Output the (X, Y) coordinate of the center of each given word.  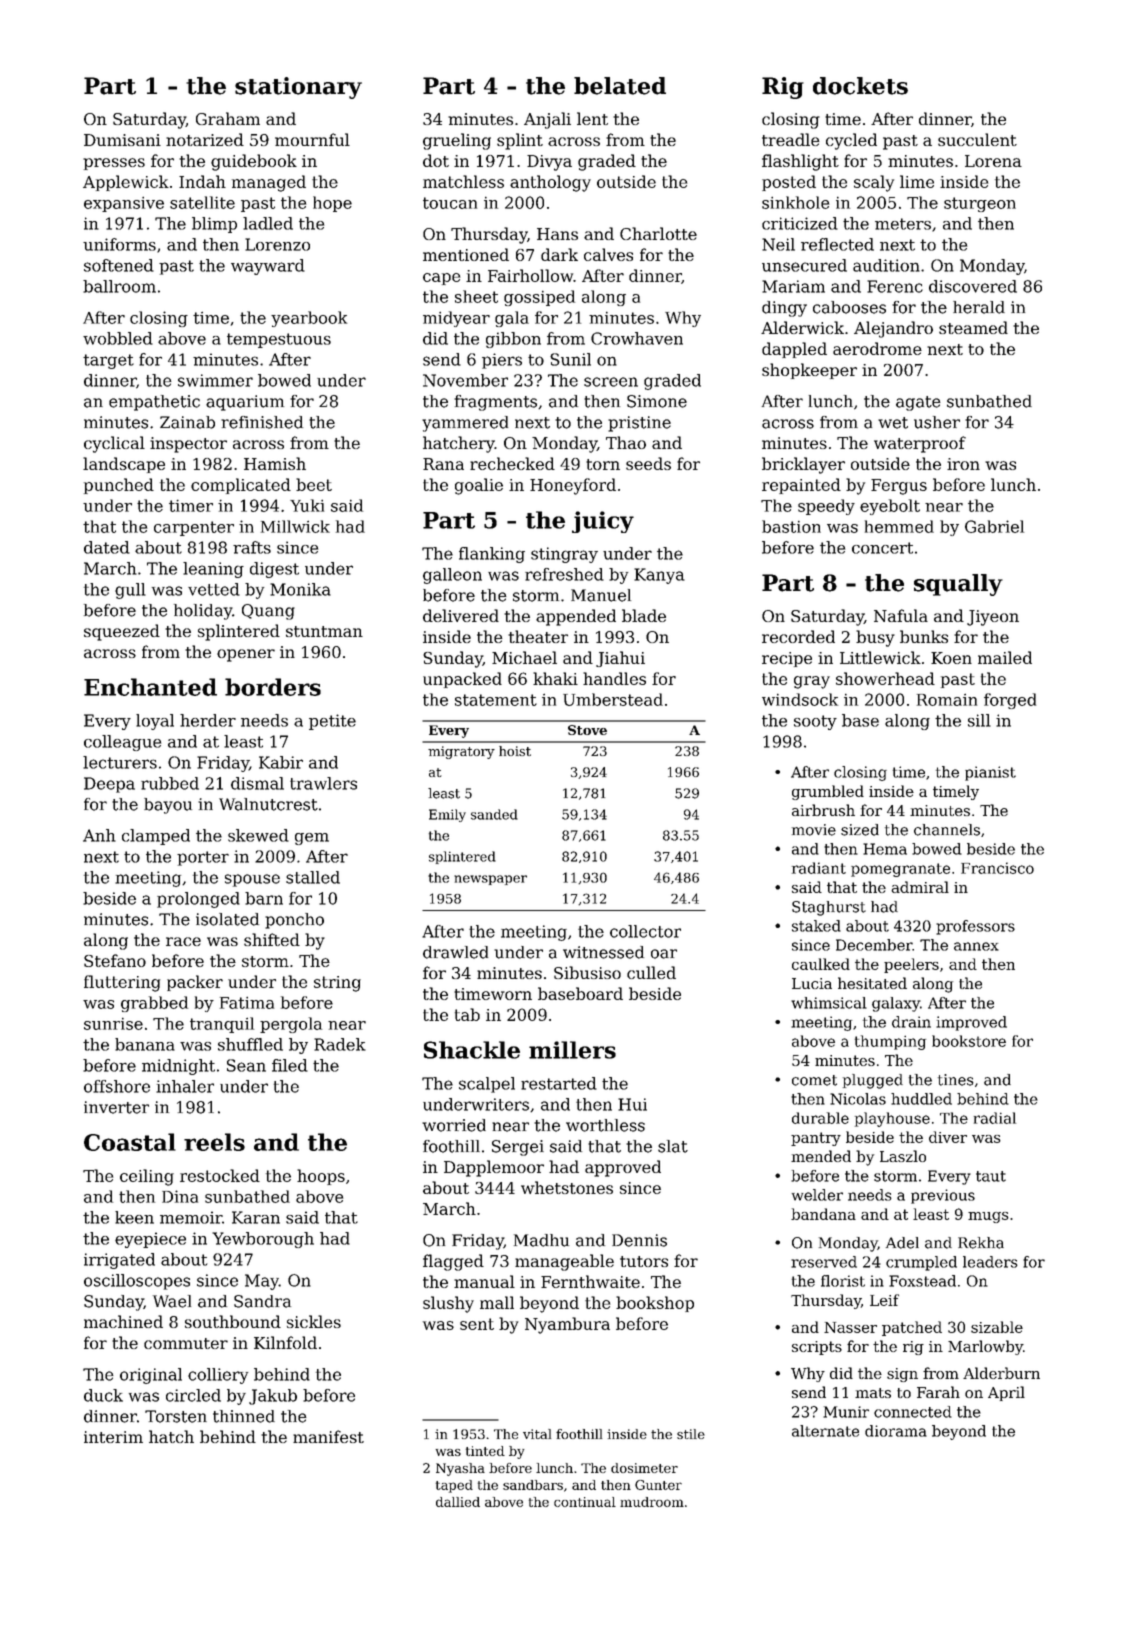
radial (995, 1118)
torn (603, 464)
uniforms (119, 244)
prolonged (198, 900)
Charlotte (658, 233)
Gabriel (994, 526)
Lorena (993, 161)
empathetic (154, 403)
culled (651, 972)
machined (123, 1321)
